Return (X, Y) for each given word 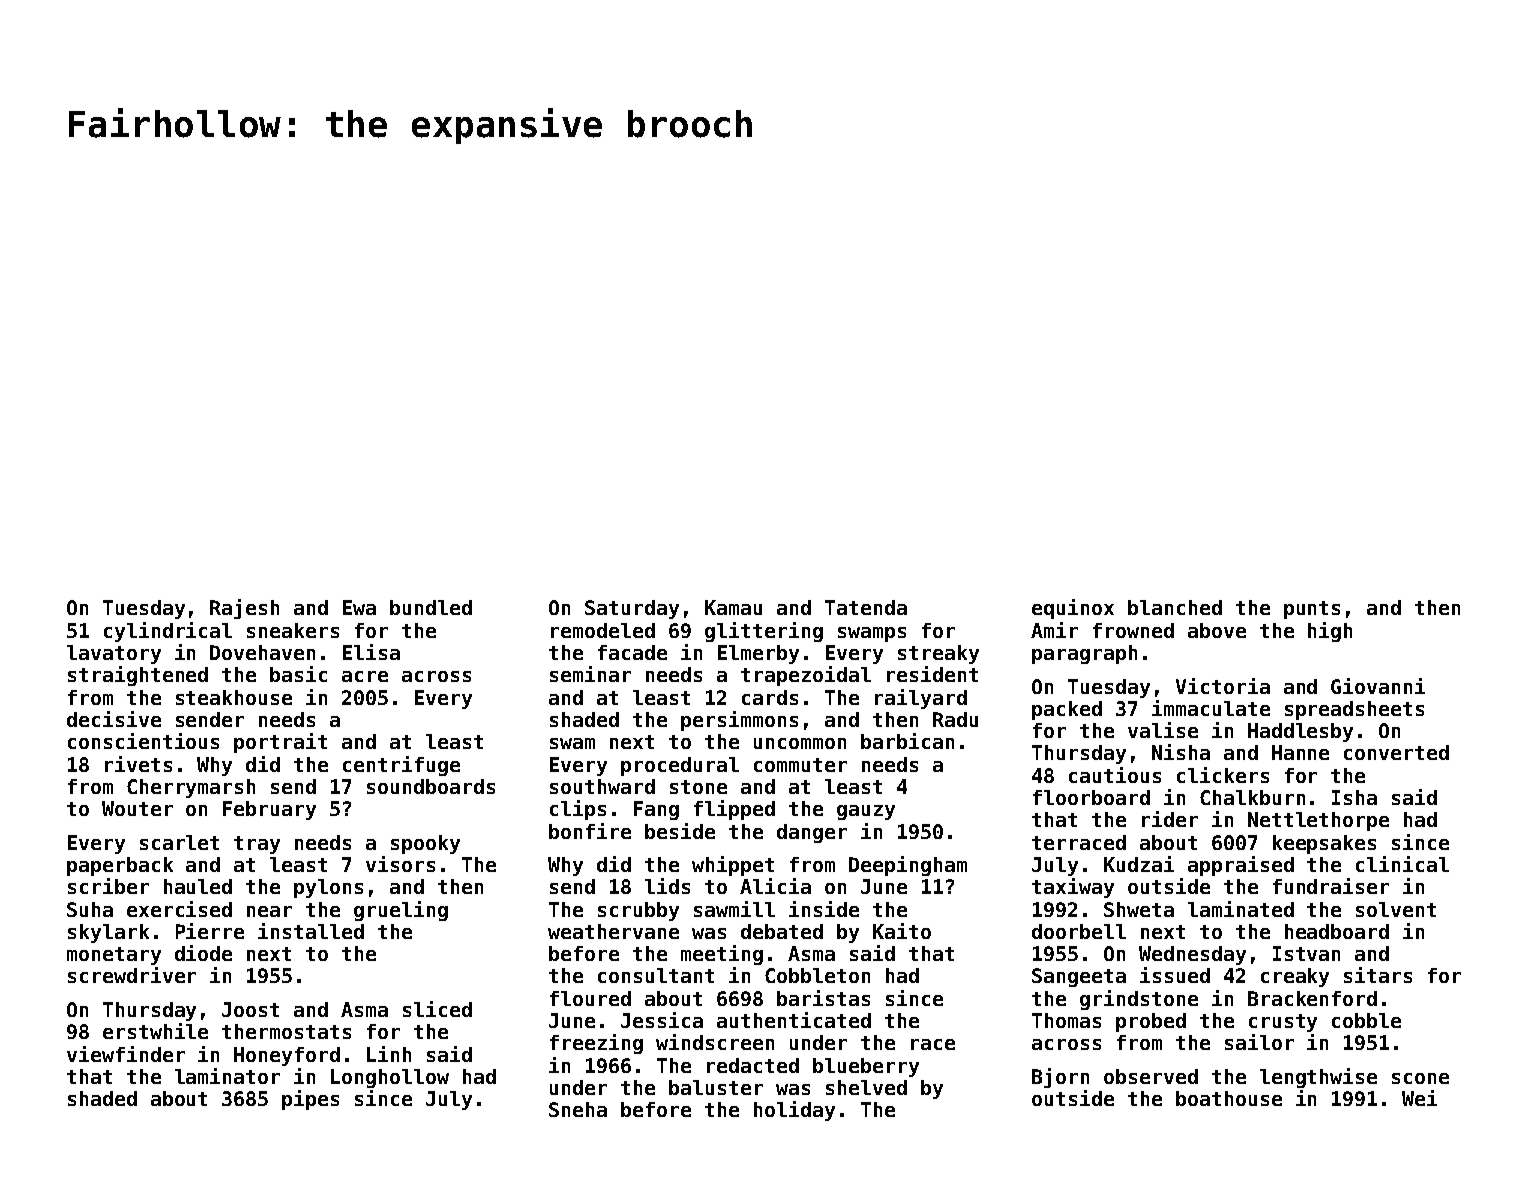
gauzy (866, 812)
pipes (310, 1100)
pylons (328, 888)
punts (1312, 610)
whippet (733, 866)
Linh (389, 1054)
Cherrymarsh (191, 788)
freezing (596, 1044)
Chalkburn (1252, 797)
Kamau (733, 607)
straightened (138, 676)
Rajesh (244, 609)
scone (1420, 1078)
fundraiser (1331, 886)
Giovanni (1378, 686)
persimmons (739, 721)
